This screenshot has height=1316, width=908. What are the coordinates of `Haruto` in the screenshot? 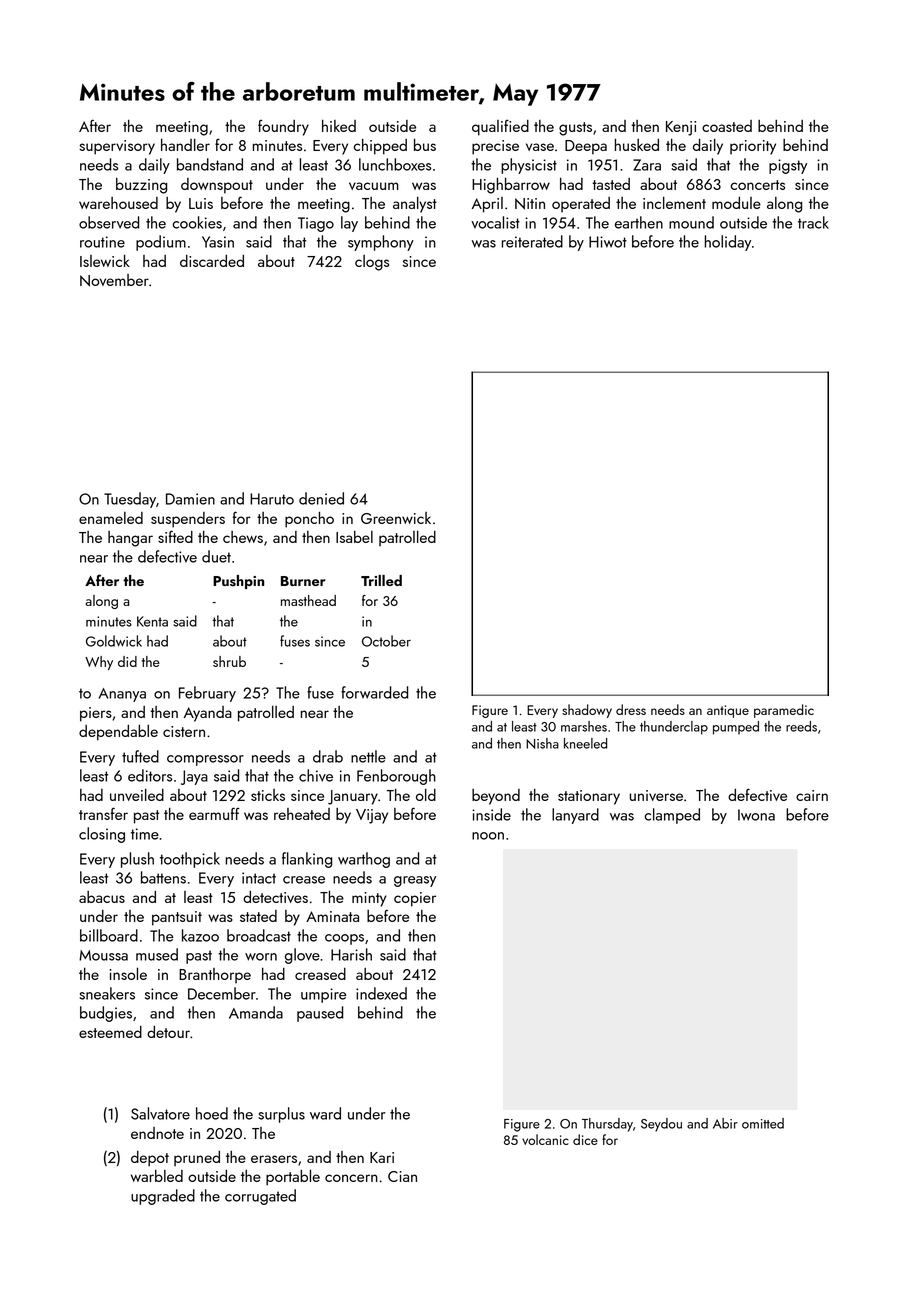 It's located at (272, 499).
